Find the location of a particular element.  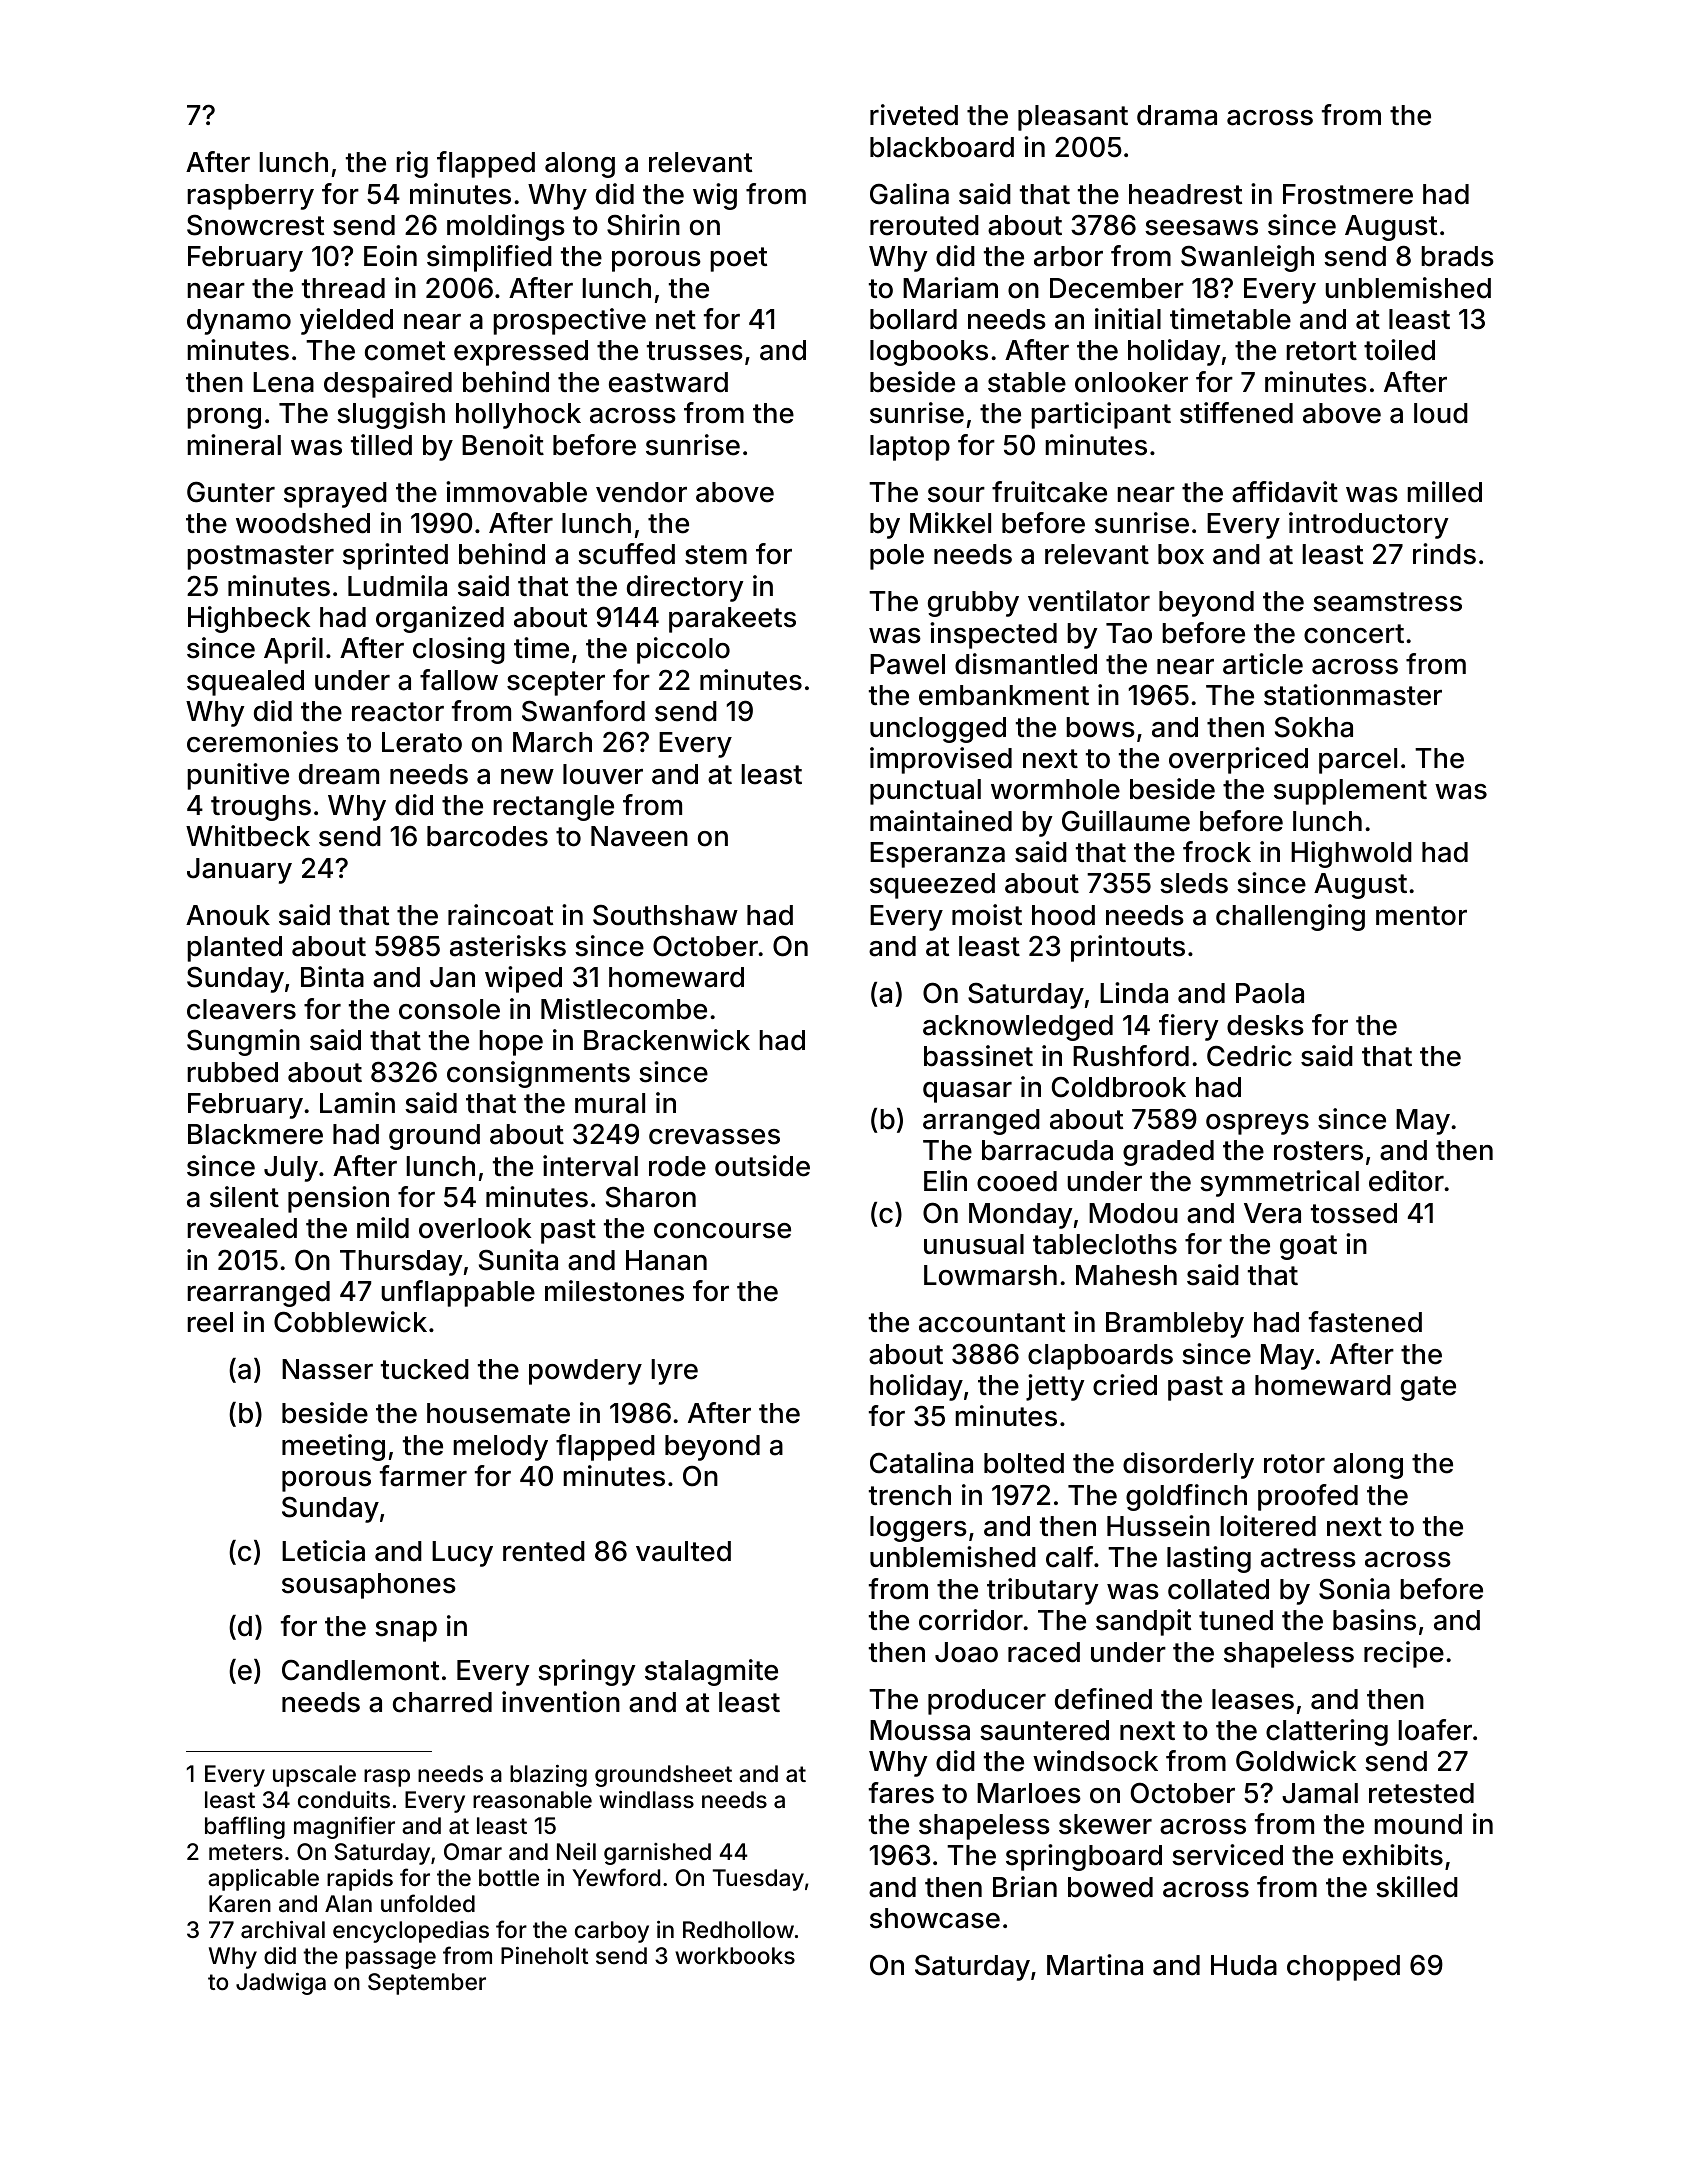

Huda is located at coordinates (1244, 1965).
